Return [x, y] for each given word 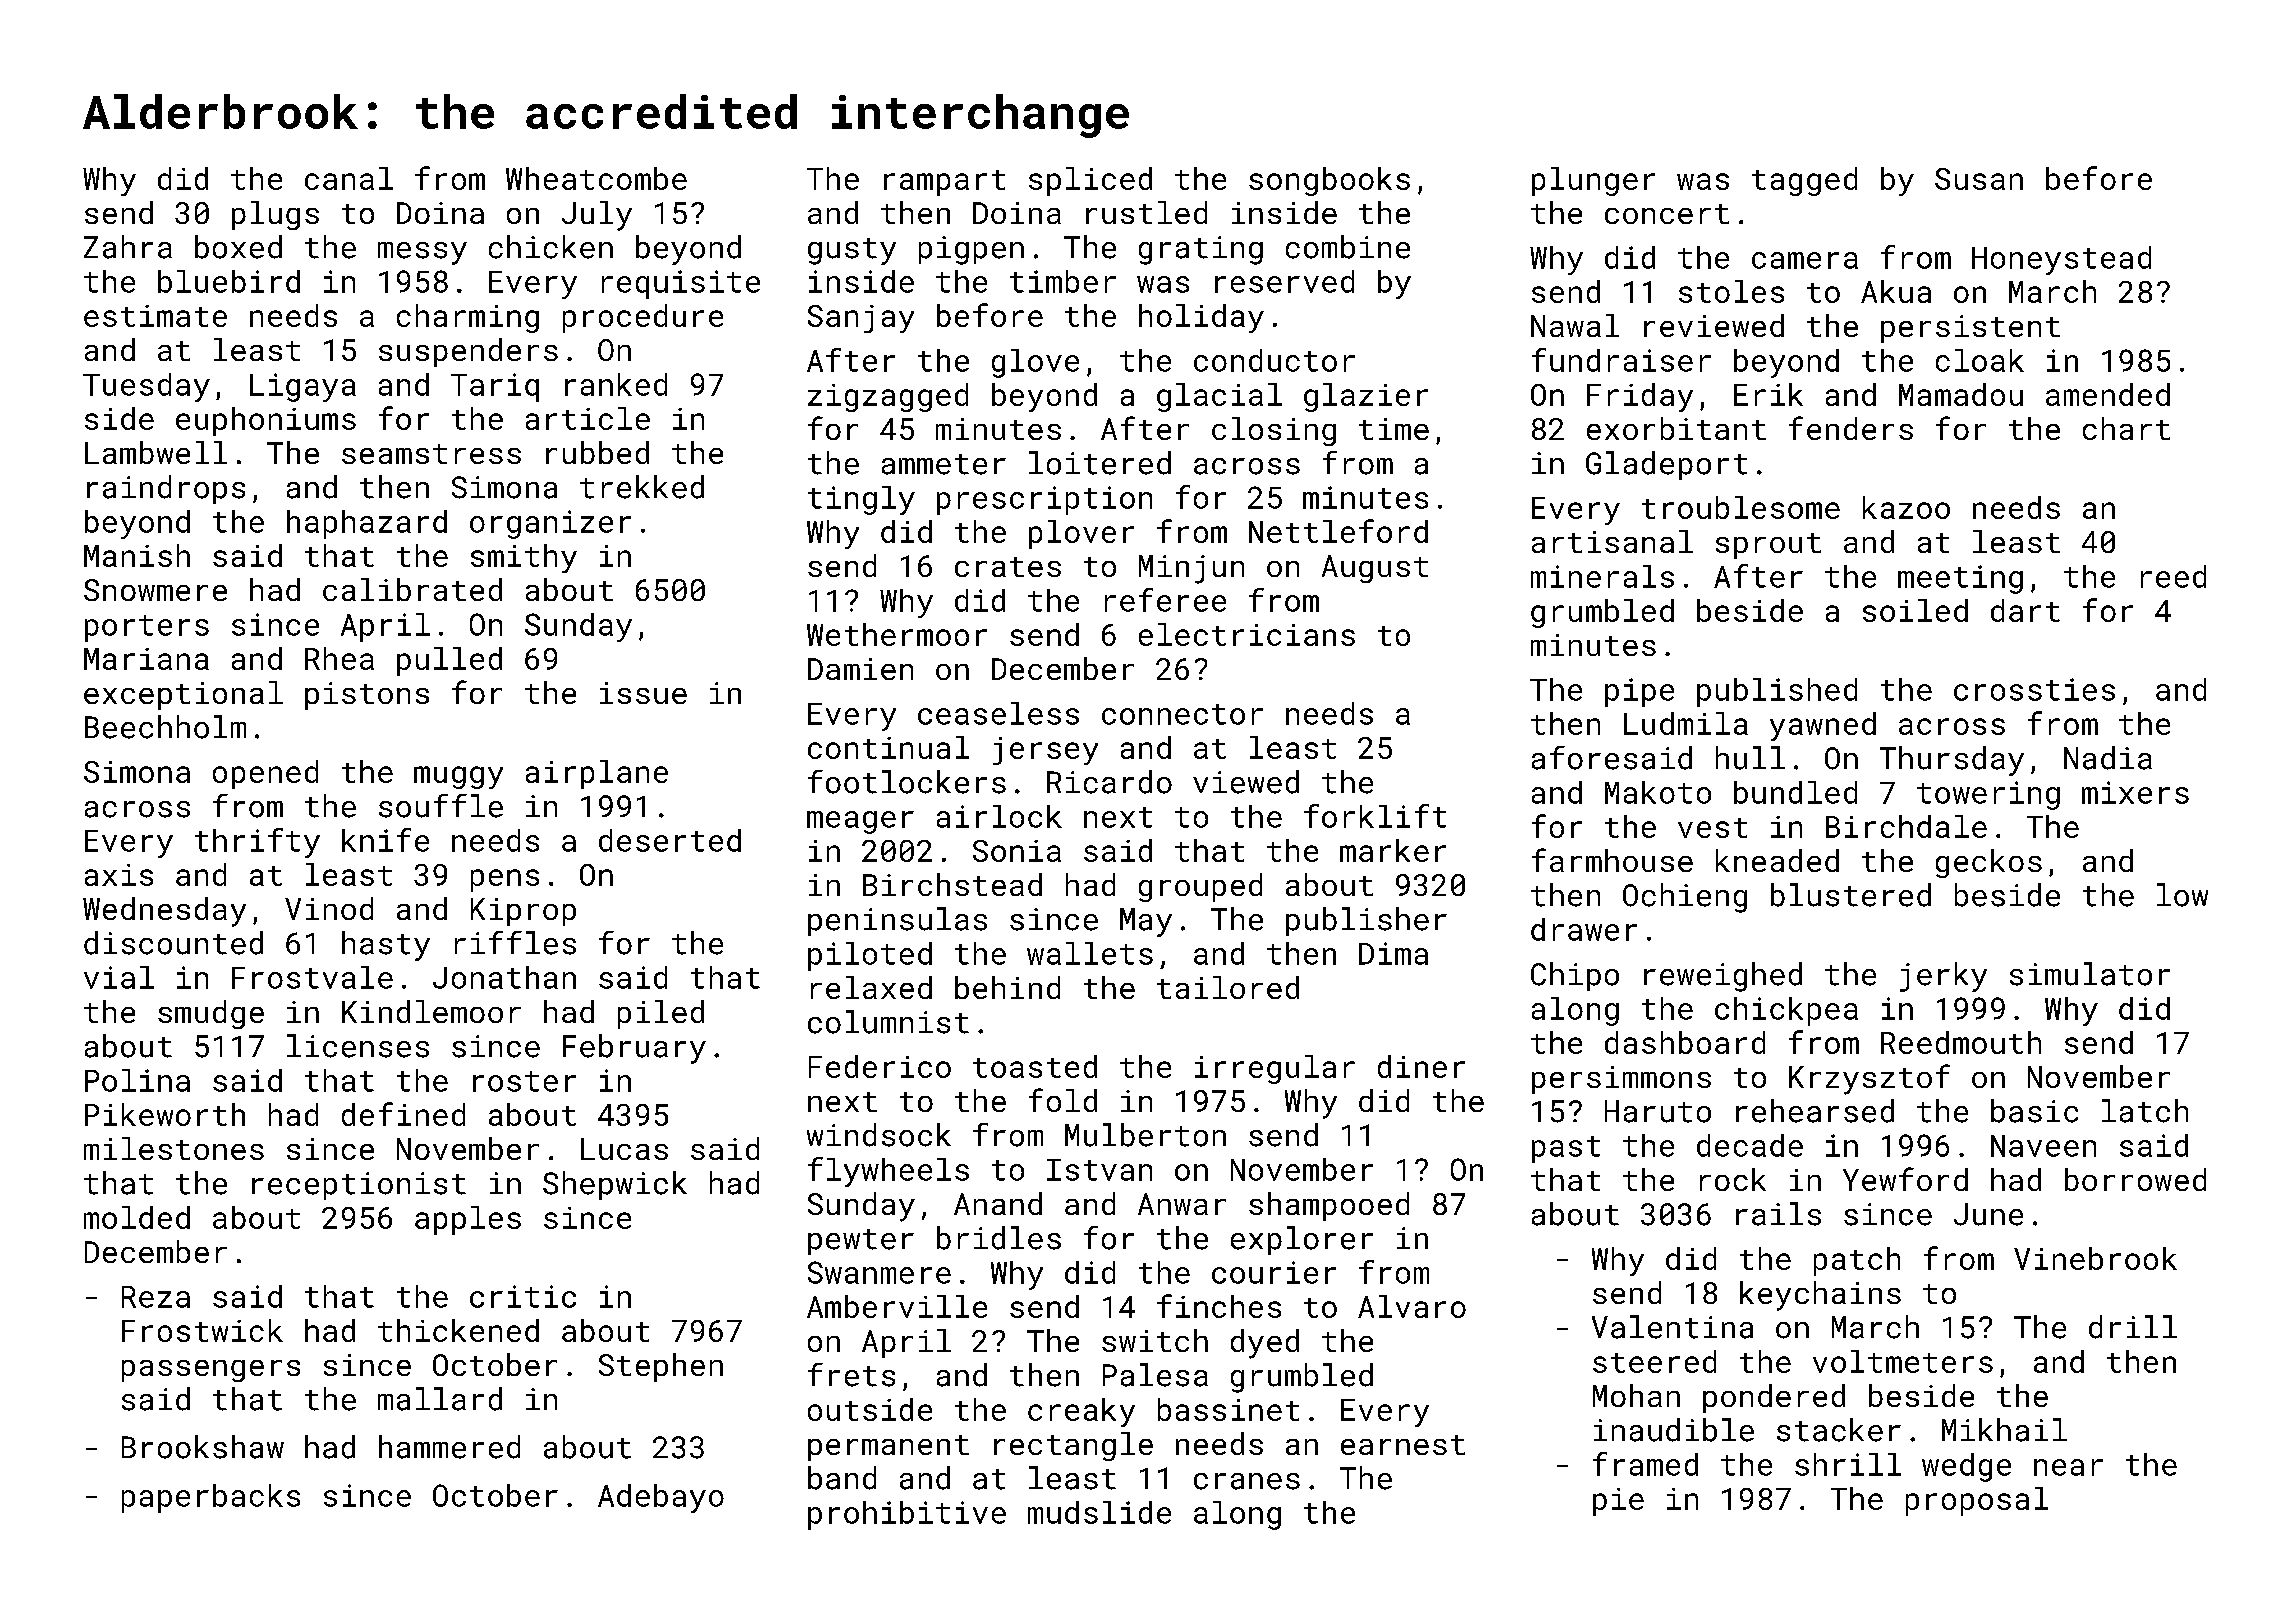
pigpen [971, 250]
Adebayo [661, 1498]
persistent [1970, 329]
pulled [449, 661]
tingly [861, 500]
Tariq [495, 387]
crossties [2034, 689]
